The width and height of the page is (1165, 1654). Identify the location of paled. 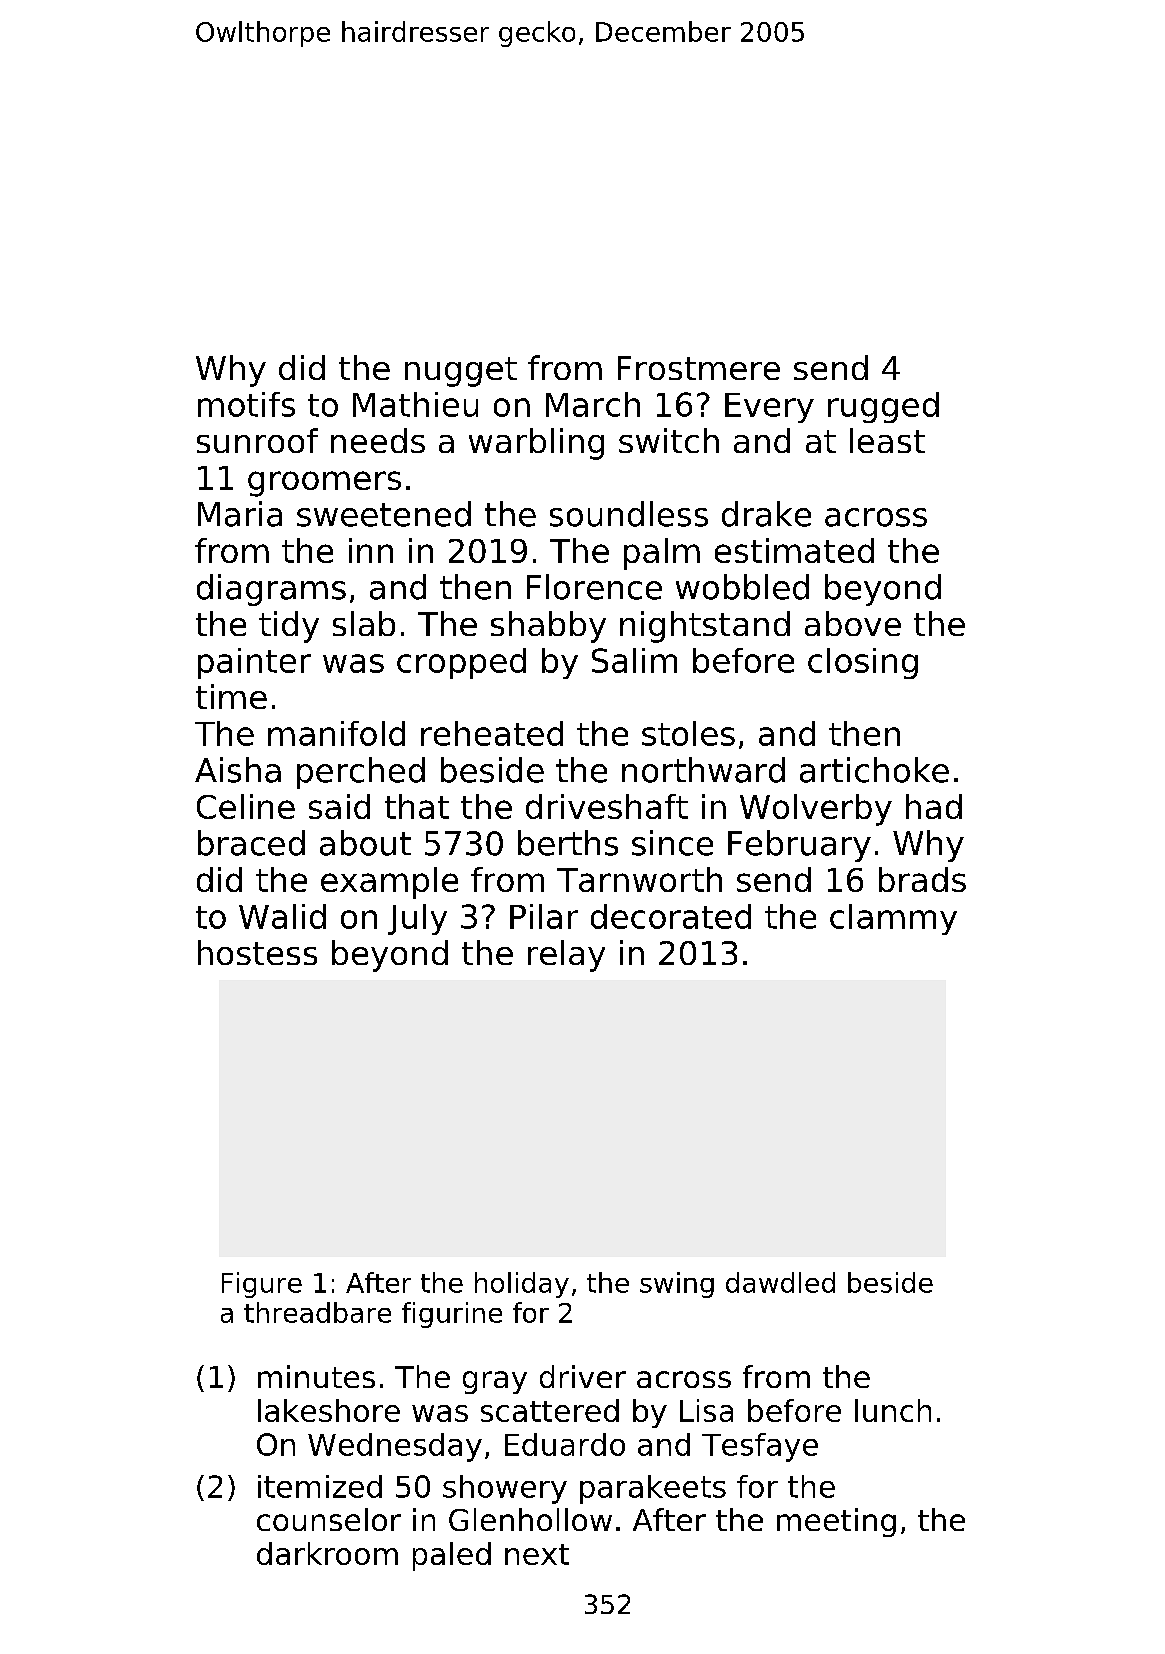
(452, 1556).
